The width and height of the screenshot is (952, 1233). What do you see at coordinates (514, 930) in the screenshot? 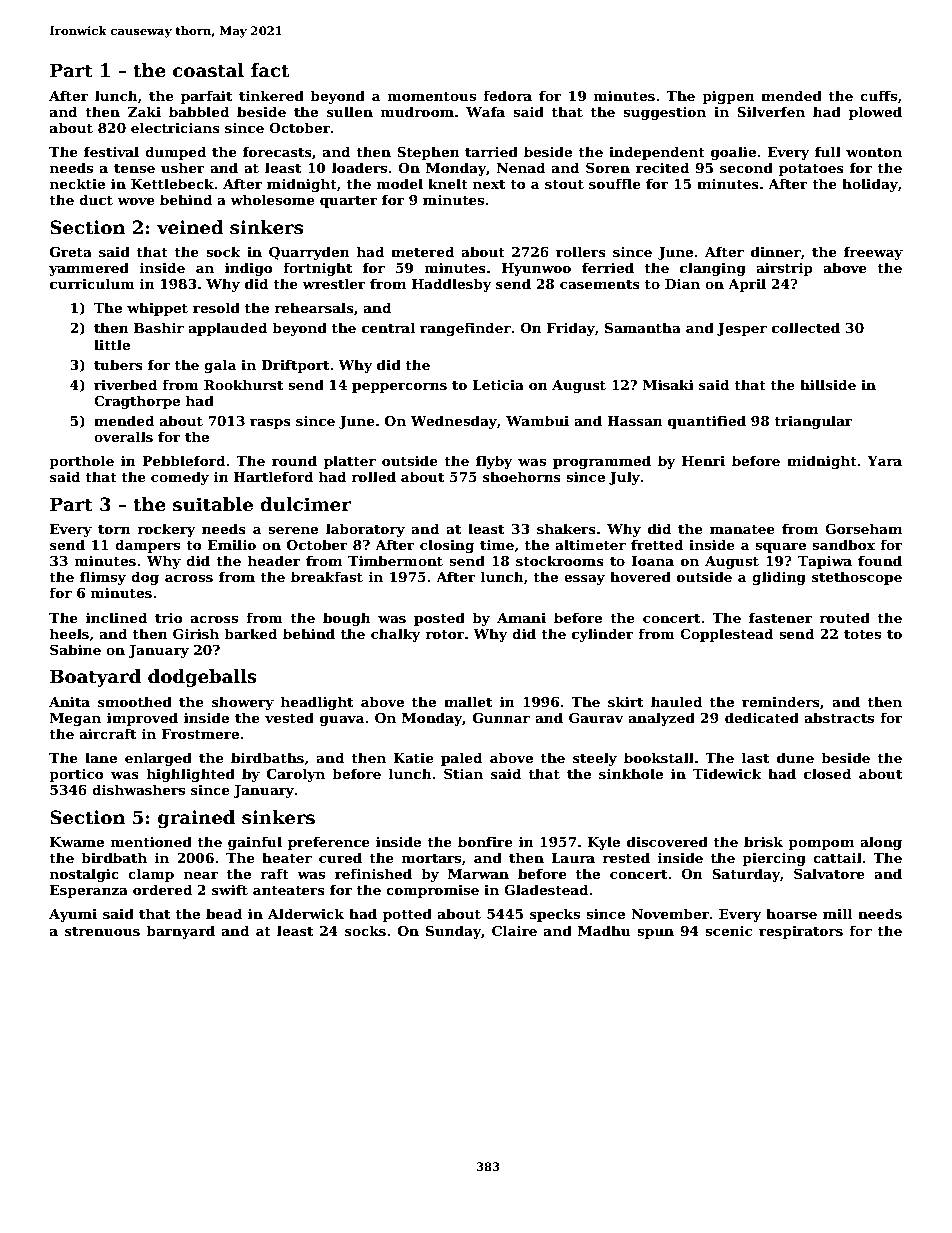
I see `Claire` at bounding box center [514, 930].
